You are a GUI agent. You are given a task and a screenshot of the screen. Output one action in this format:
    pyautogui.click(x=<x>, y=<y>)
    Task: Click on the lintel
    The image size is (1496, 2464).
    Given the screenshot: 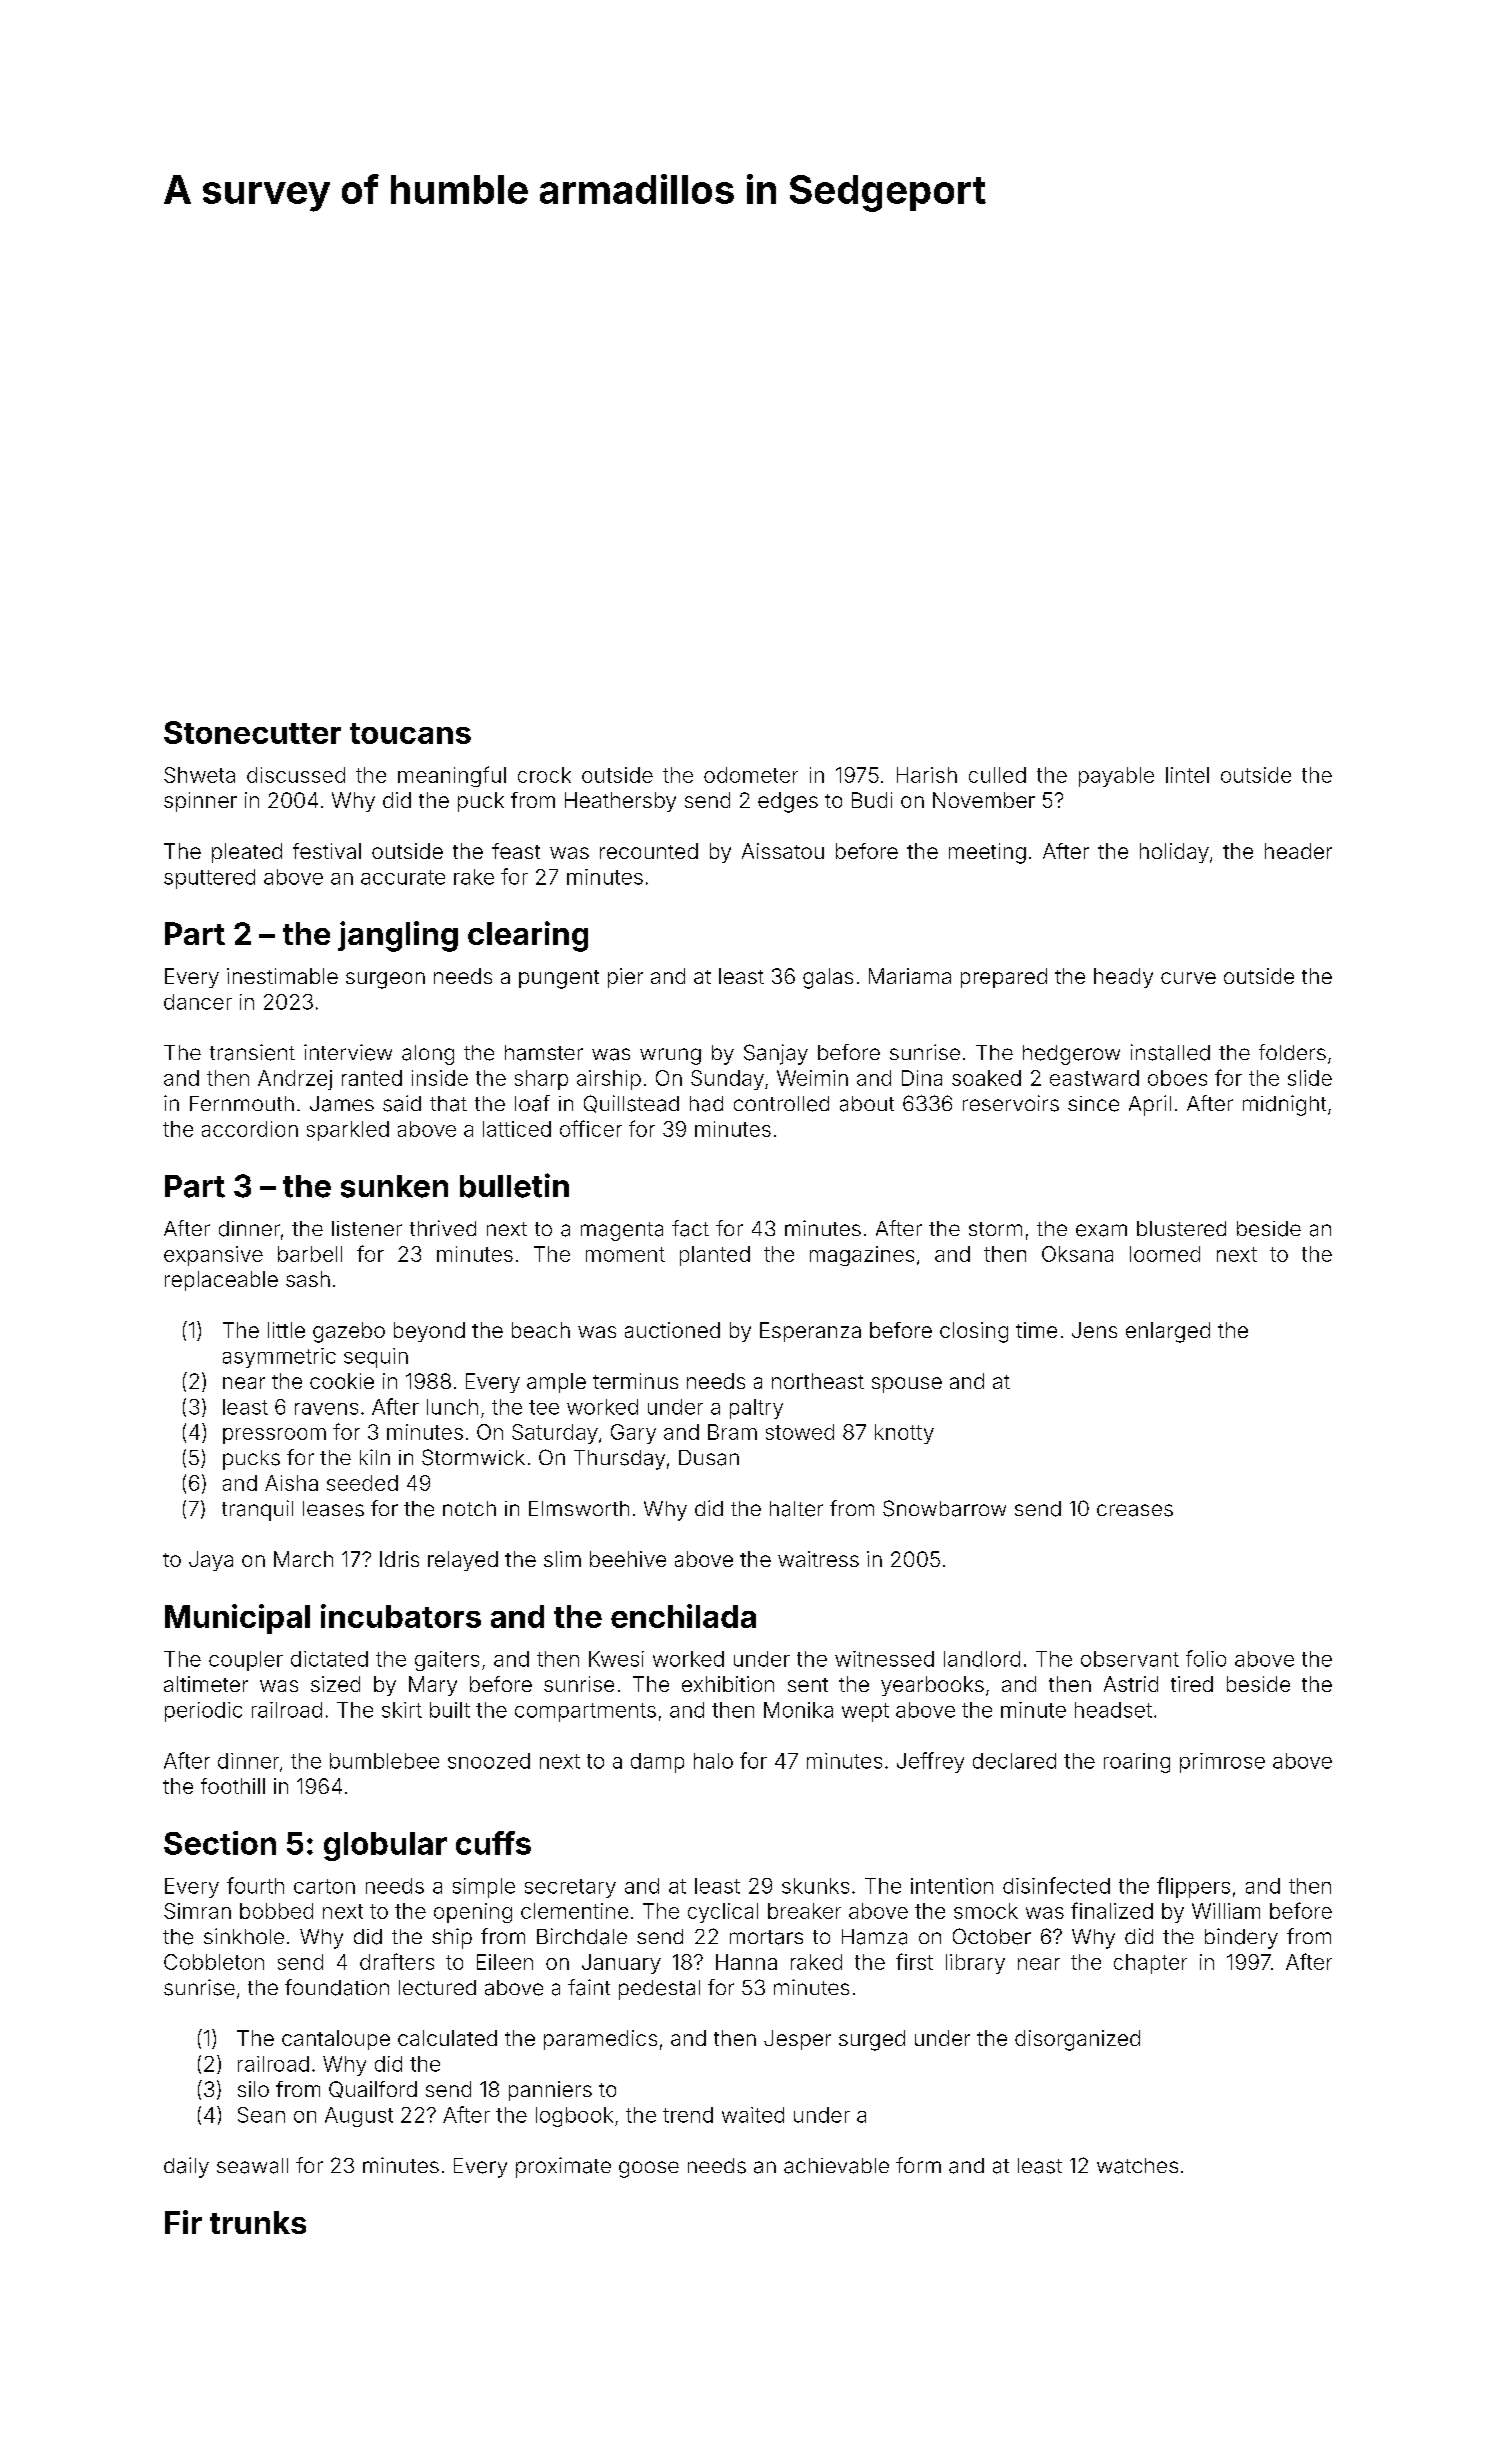 What is the action you would take?
    pyautogui.click(x=1187, y=775)
